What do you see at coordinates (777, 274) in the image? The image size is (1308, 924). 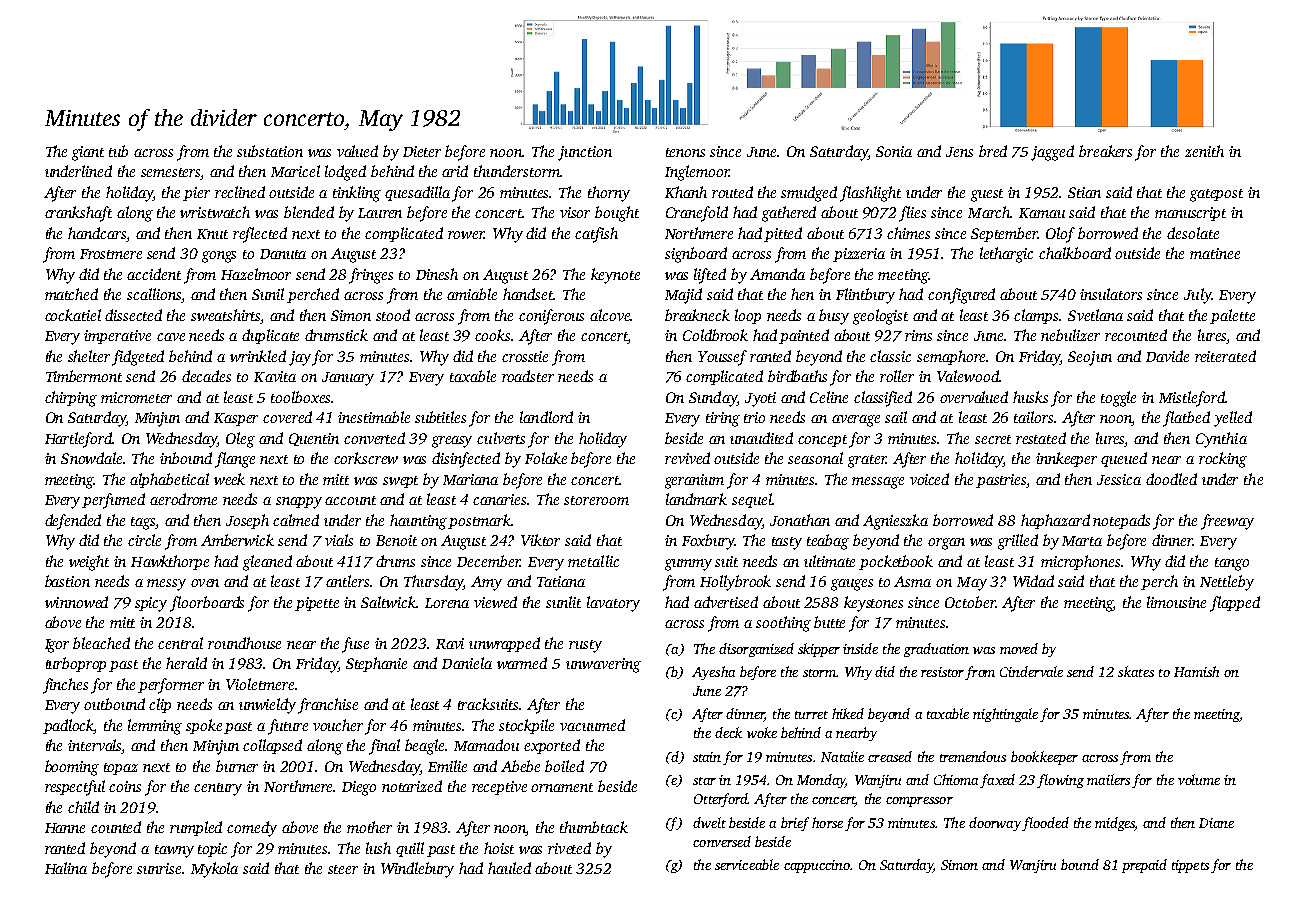 I see `Amanda` at bounding box center [777, 274].
